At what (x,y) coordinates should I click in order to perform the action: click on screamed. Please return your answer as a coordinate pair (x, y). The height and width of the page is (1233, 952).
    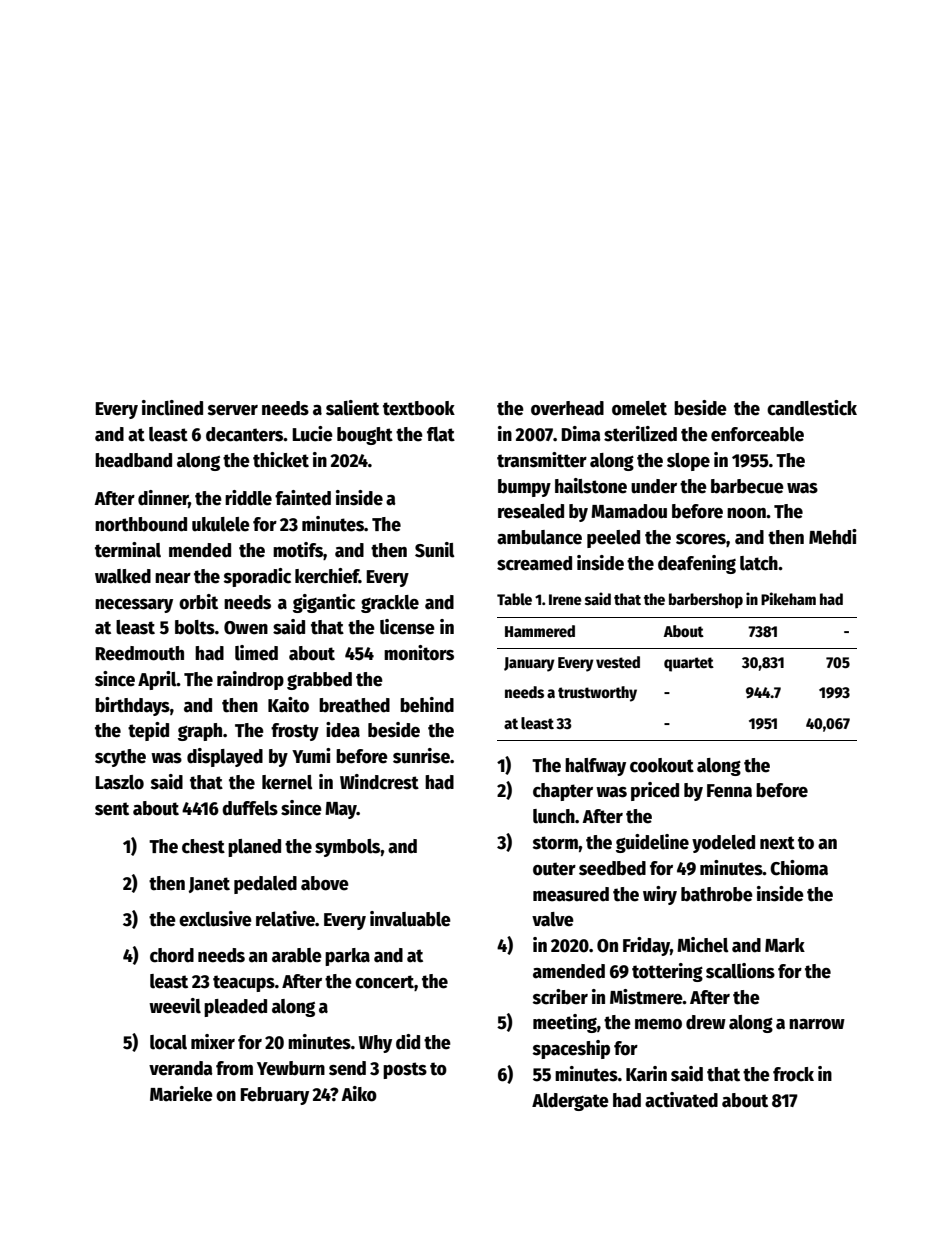
    Looking at the image, I should click on (534, 563).
